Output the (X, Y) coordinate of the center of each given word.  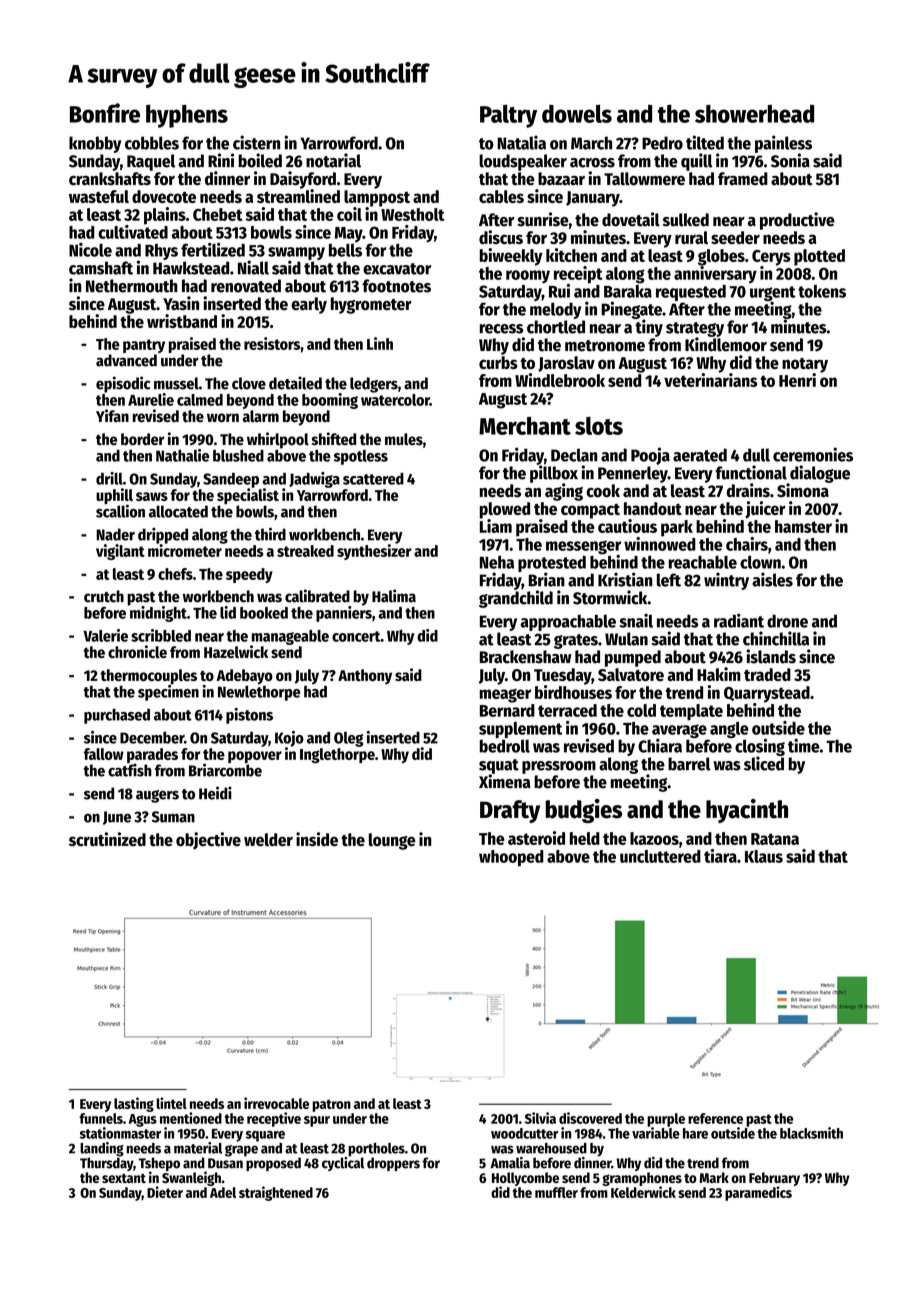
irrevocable (276, 1103)
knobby (95, 144)
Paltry (508, 116)
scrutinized (107, 839)
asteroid (536, 838)
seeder (735, 237)
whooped (511, 858)
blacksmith (811, 1133)
